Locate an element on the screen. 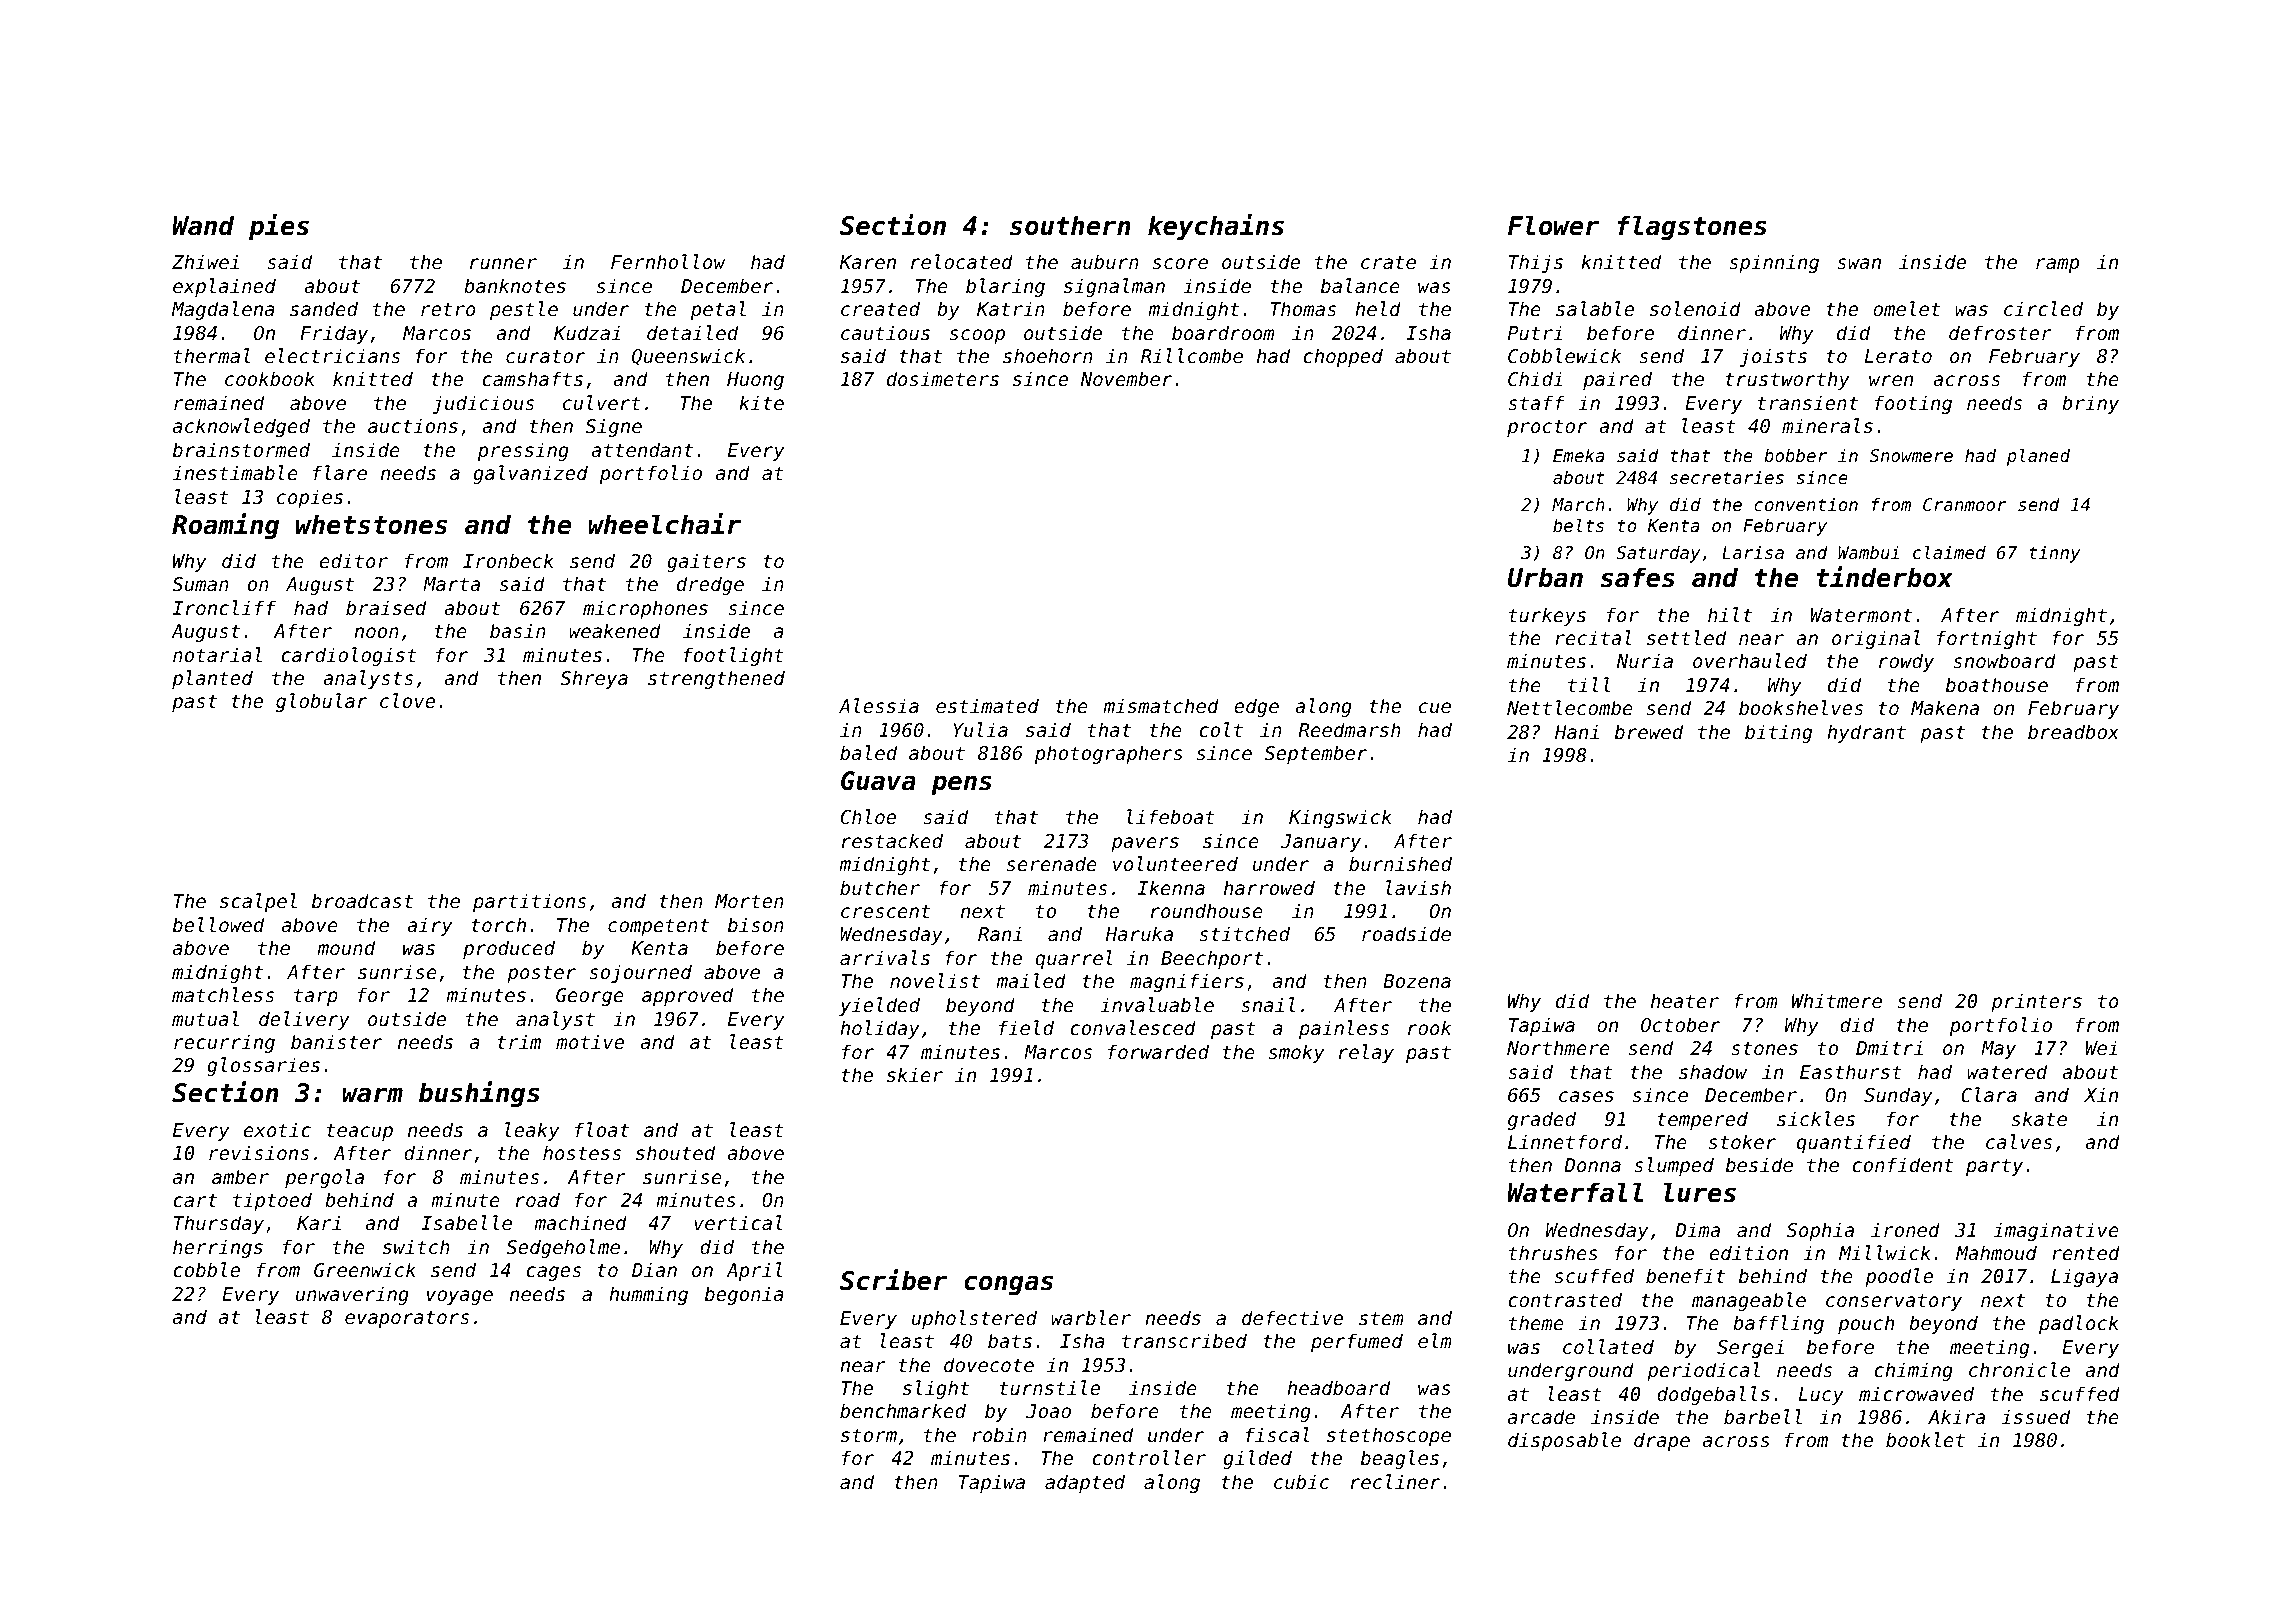  sanded is located at coordinates (324, 308).
